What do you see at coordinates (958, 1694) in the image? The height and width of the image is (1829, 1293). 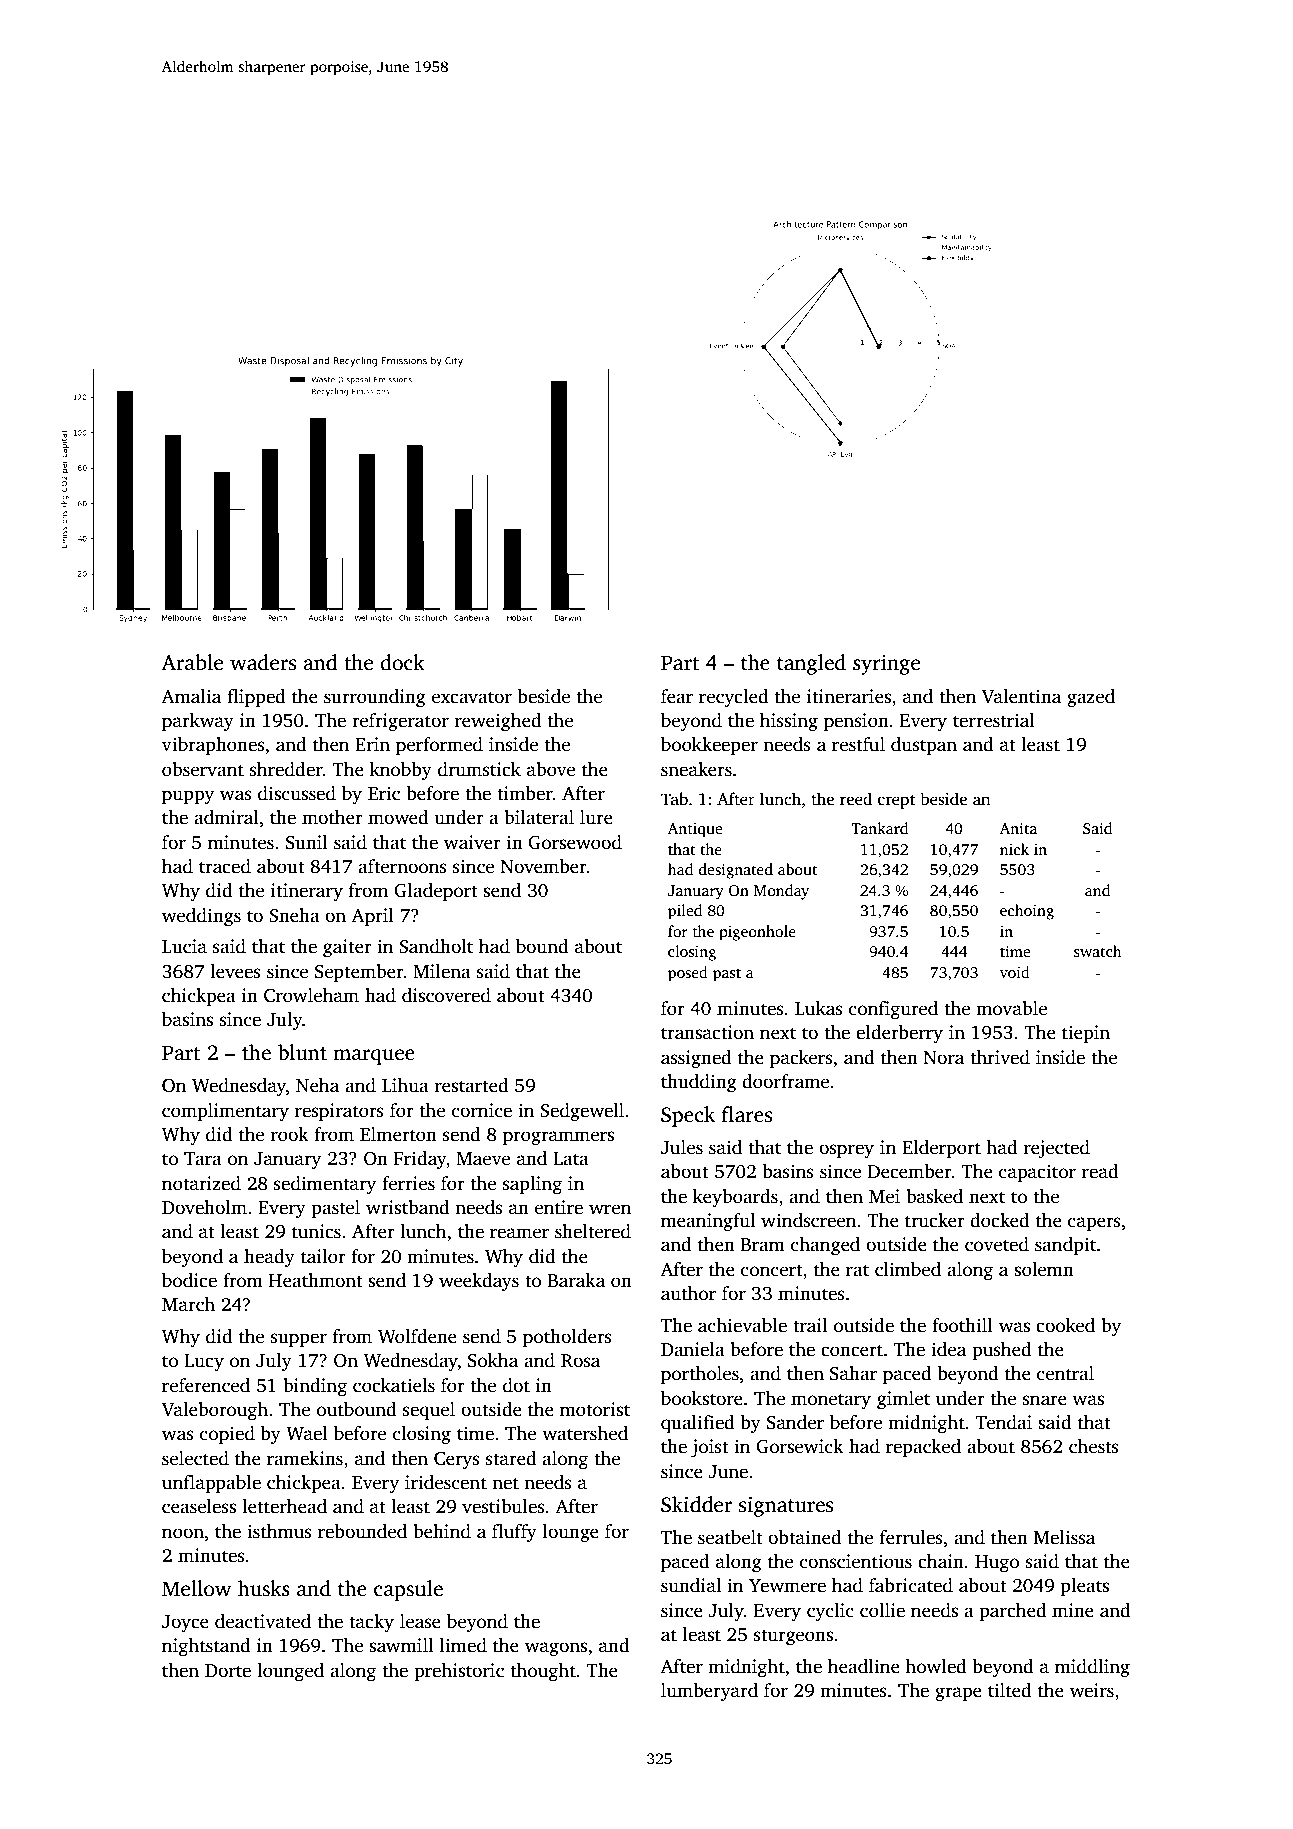 I see `grape` at bounding box center [958, 1694].
